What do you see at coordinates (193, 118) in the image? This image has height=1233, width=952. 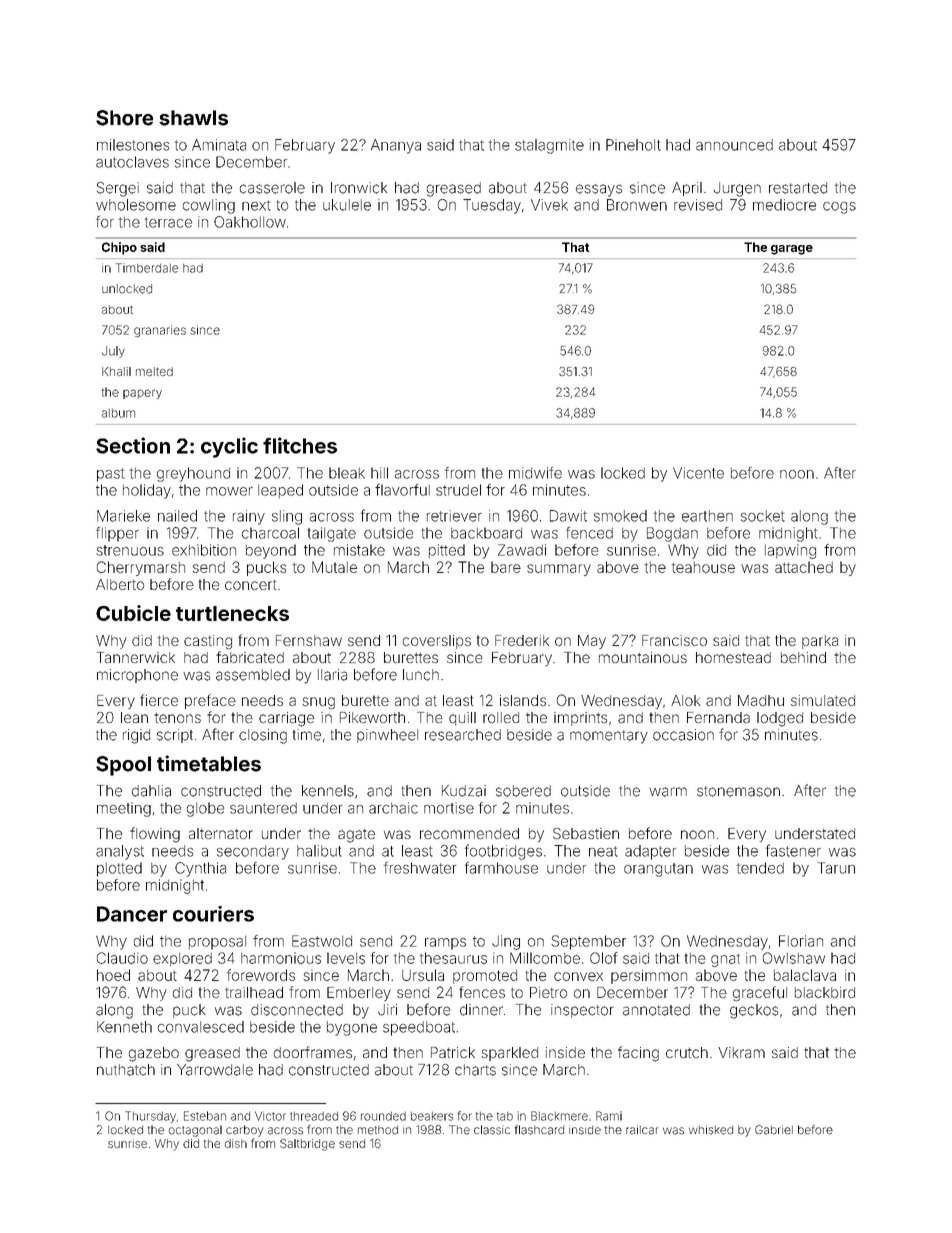 I see `shawls` at bounding box center [193, 118].
